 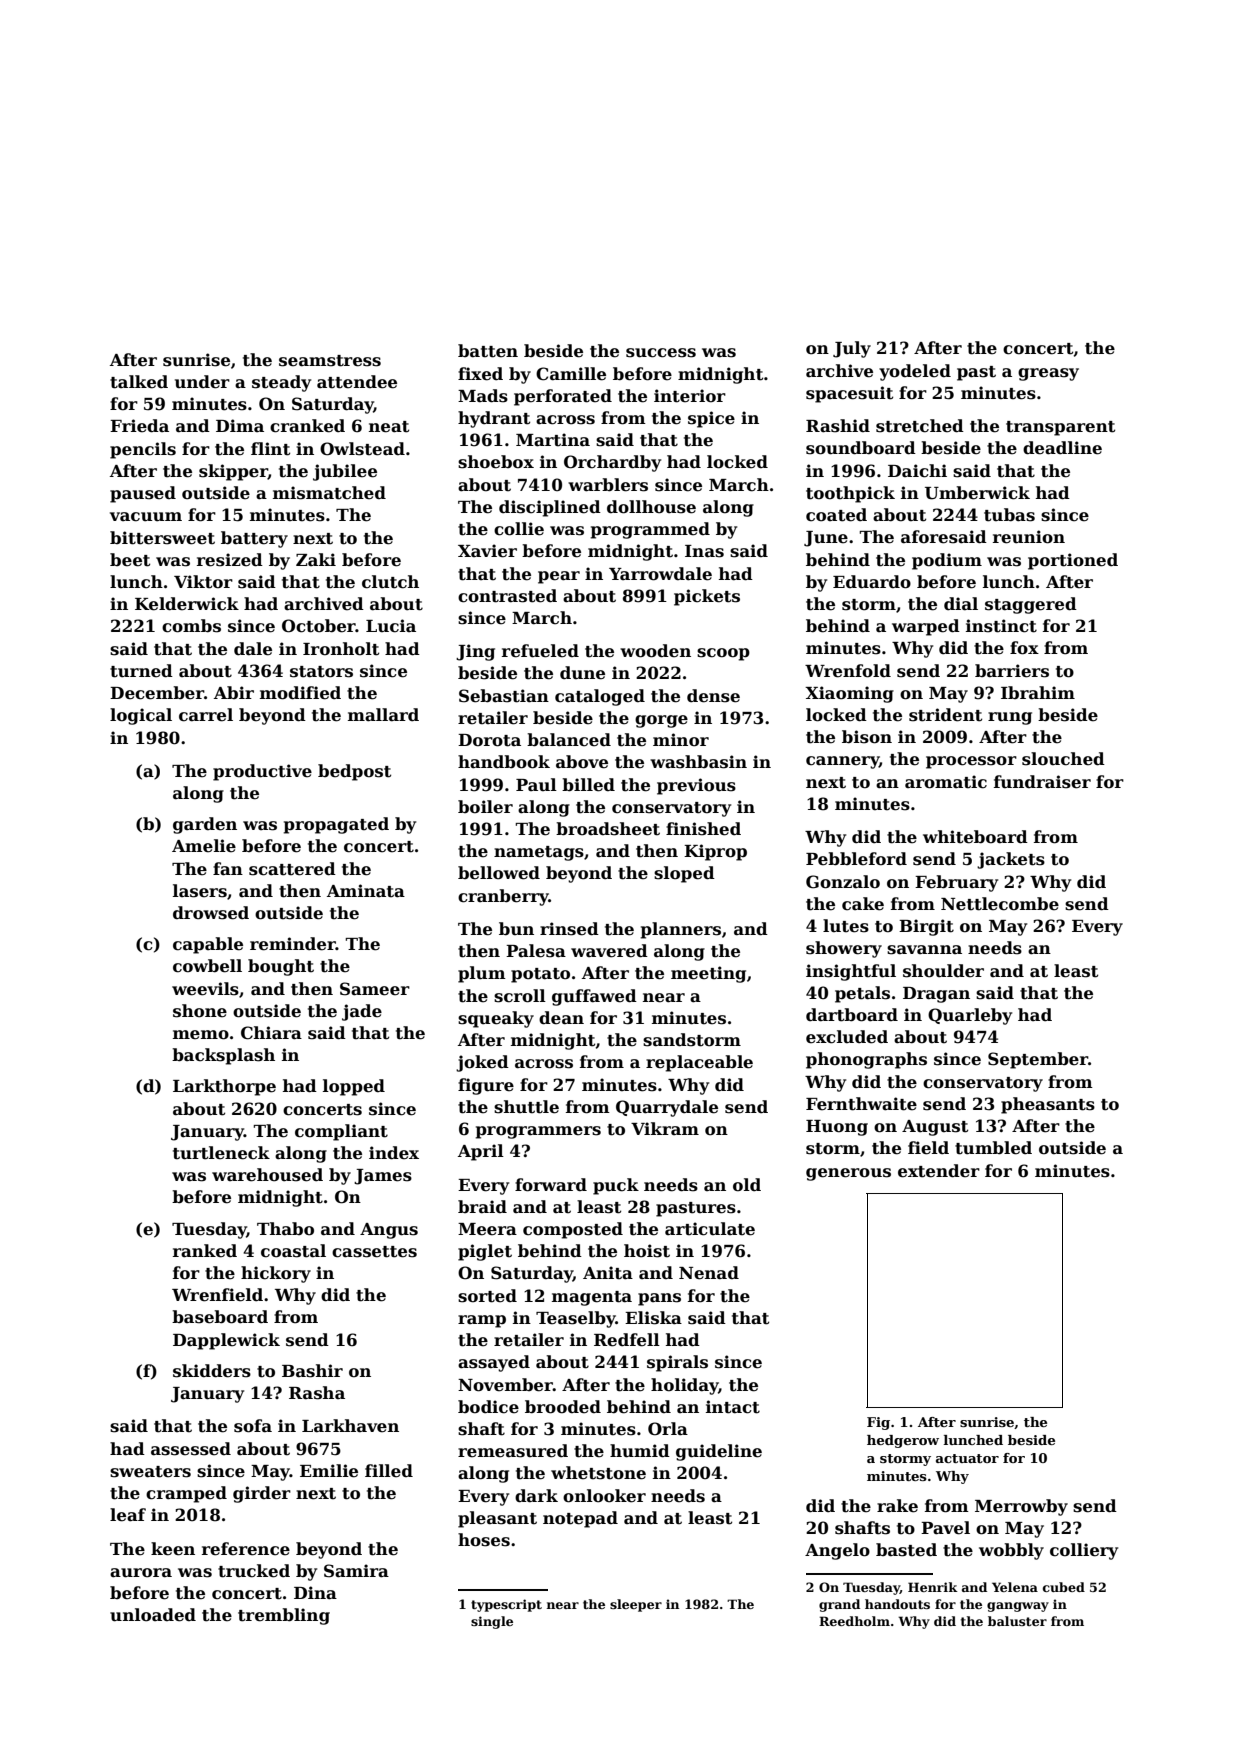 I want to click on jackets, so click(x=1011, y=860).
